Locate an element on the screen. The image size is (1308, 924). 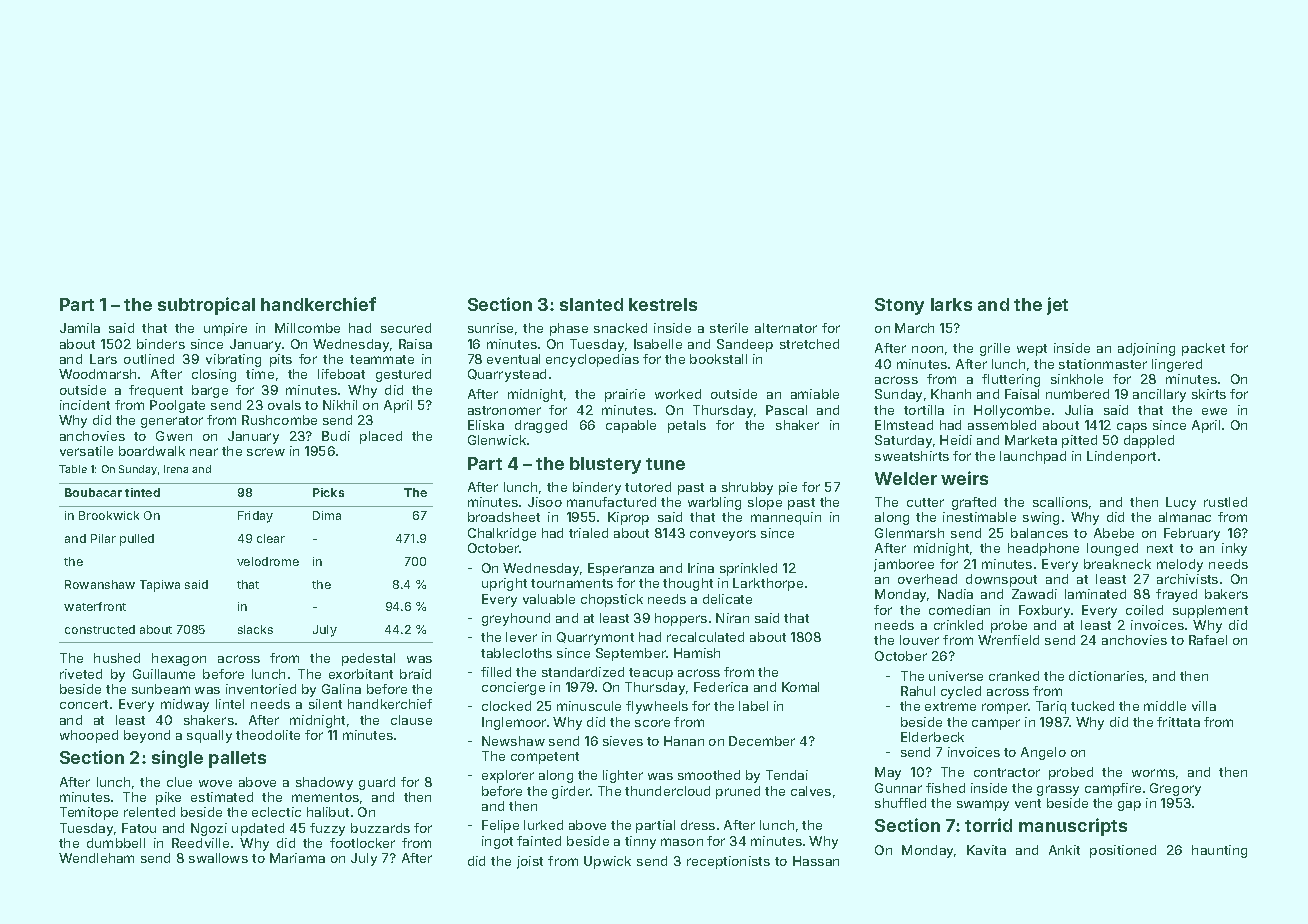
kestrels is located at coordinates (663, 304).
